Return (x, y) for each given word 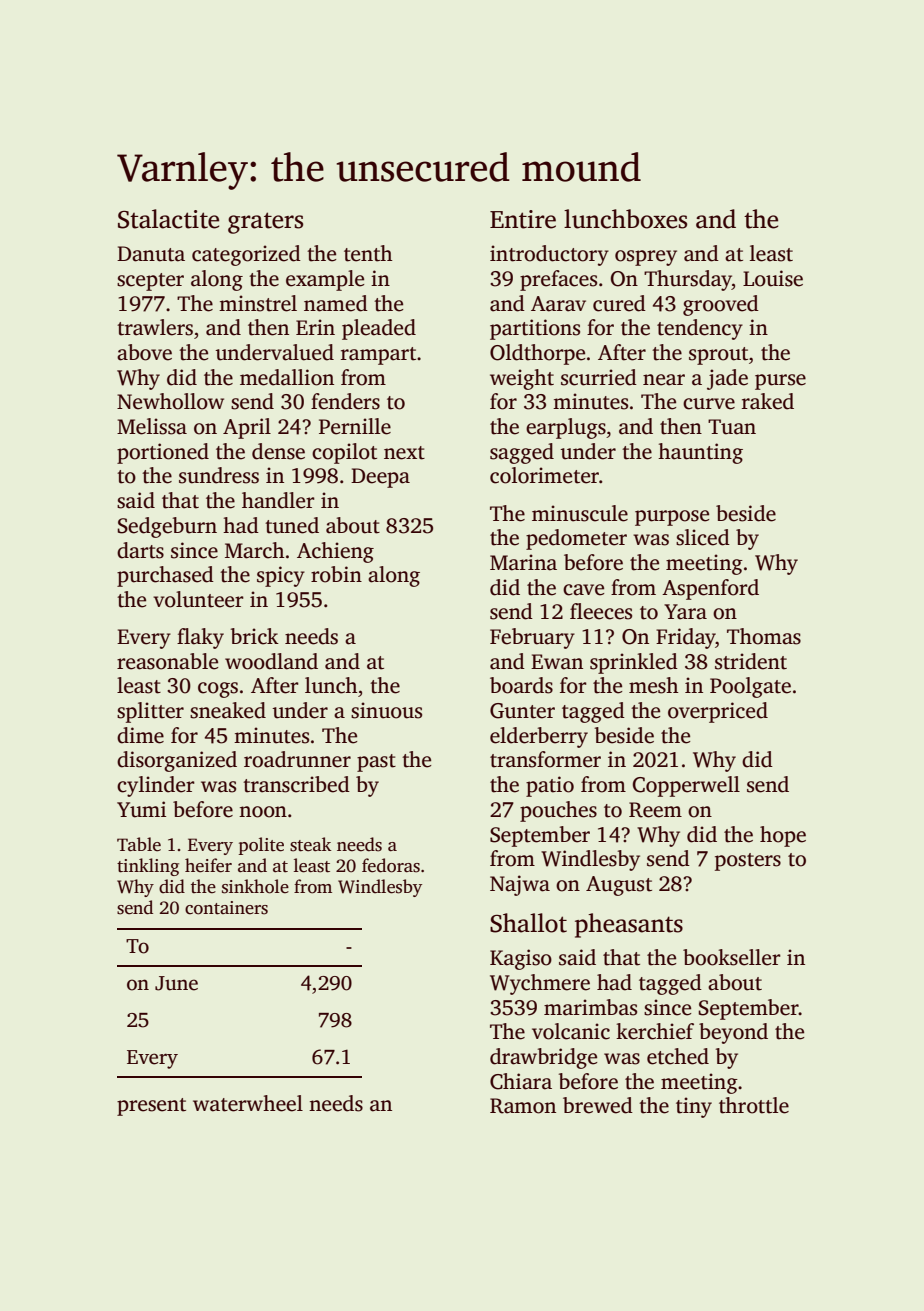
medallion (287, 377)
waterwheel (248, 1103)
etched (678, 1056)
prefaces (558, 280)
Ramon (523, 1106)
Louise (773, 278)
